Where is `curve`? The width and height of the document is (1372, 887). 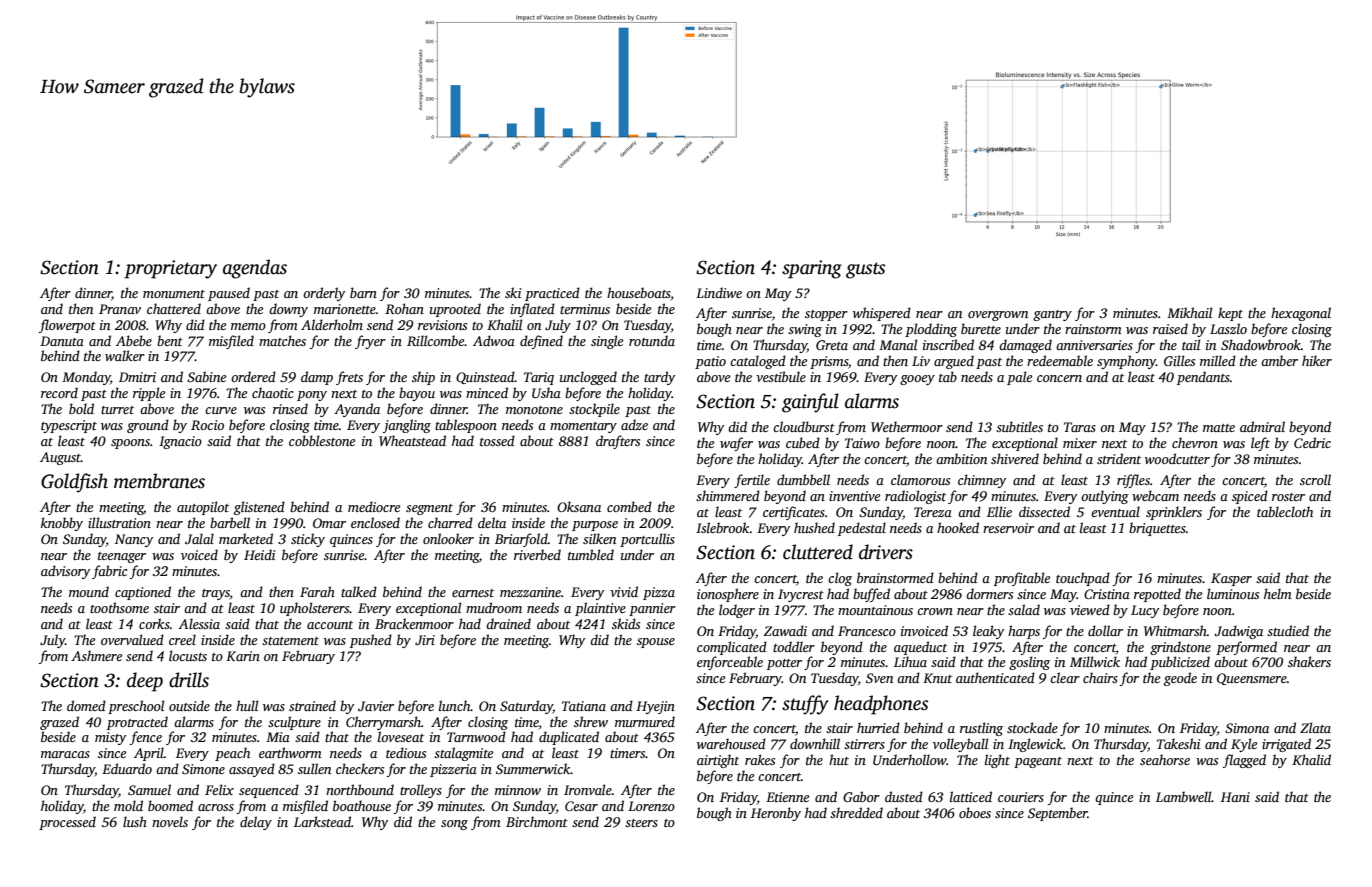 curve is located at coordinates (221, 410).
